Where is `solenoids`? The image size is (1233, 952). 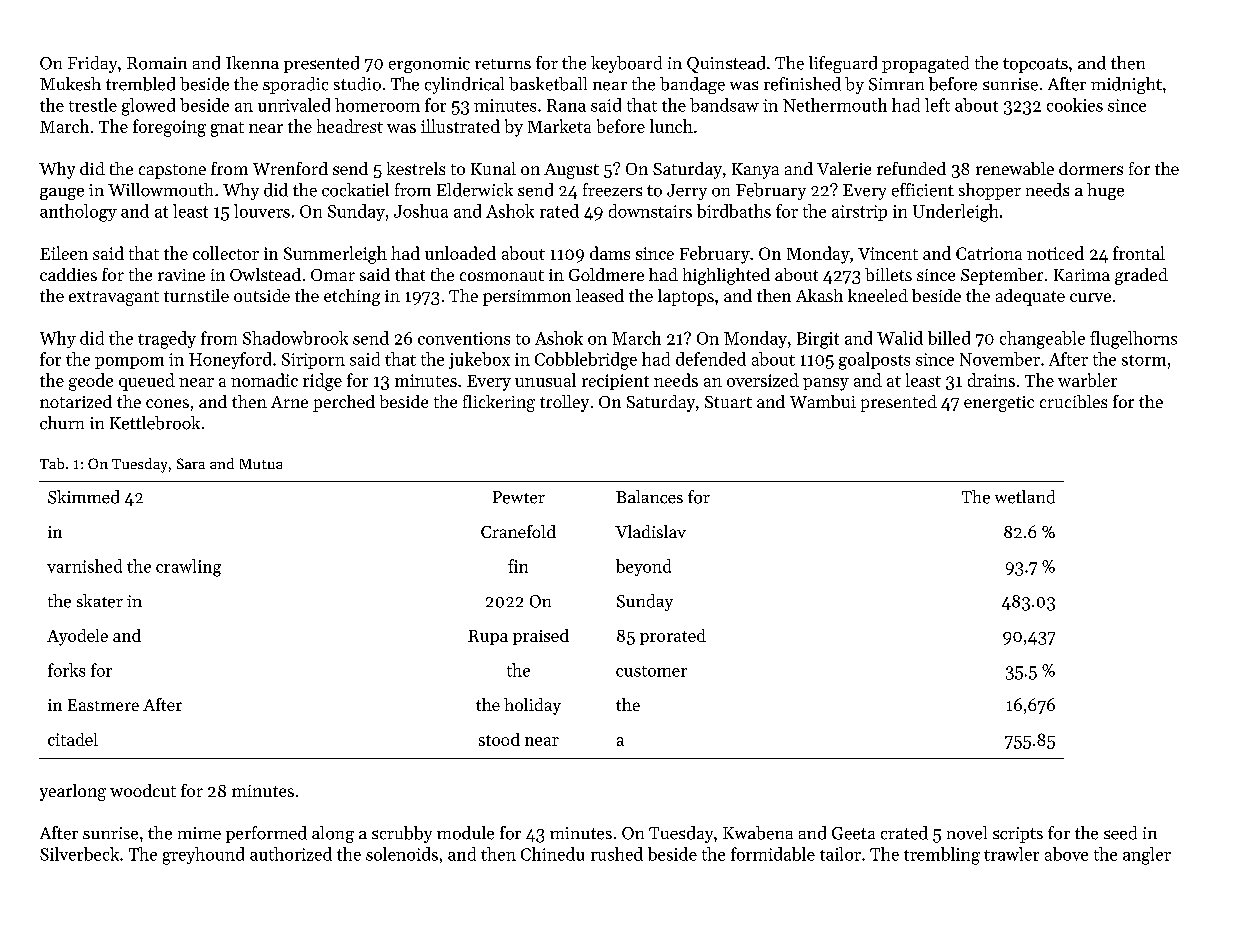 solenoids is located at coordinates (402, 854).
